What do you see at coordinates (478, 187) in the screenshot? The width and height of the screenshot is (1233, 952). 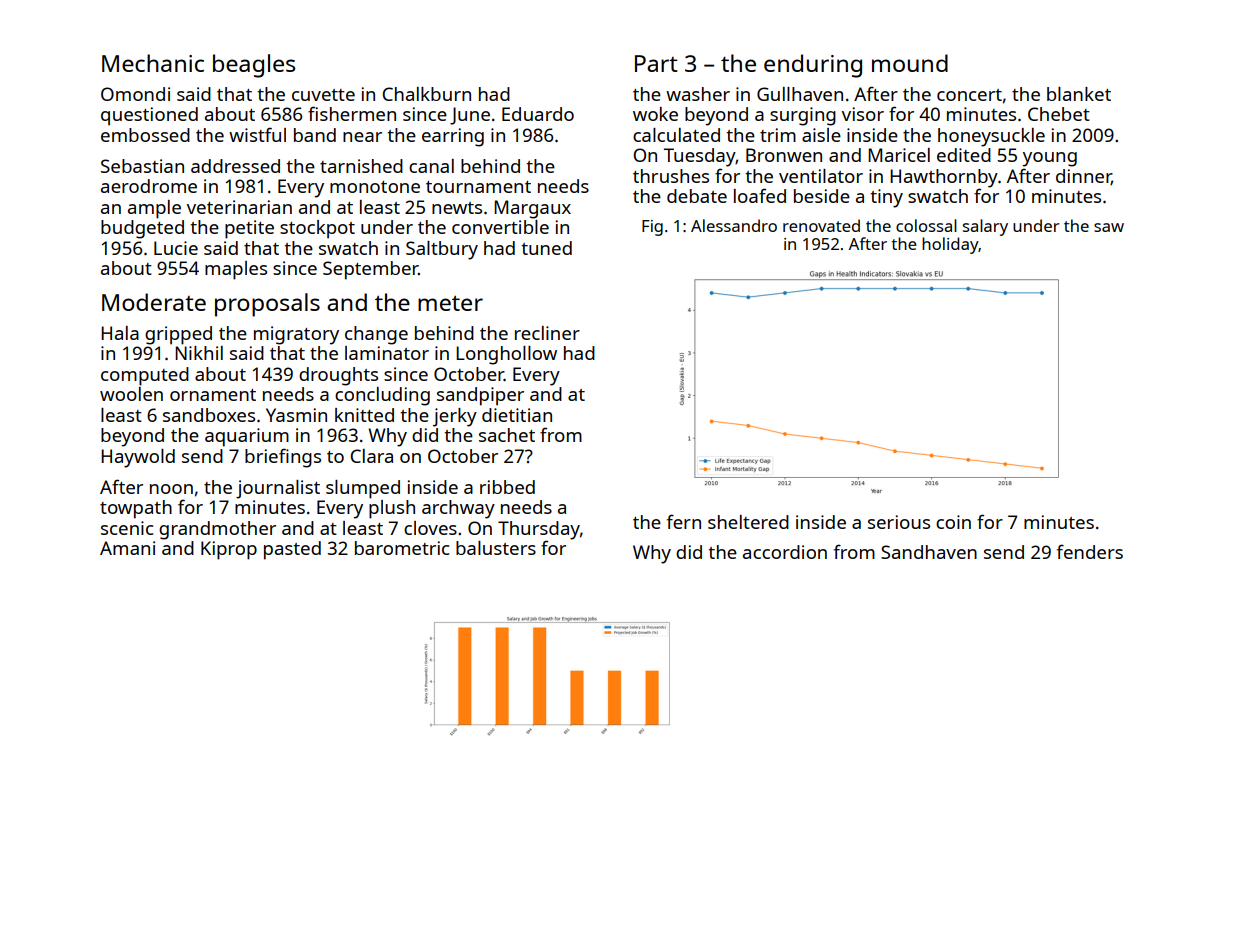 I see `tournament` at bounding box center [478, 187].
